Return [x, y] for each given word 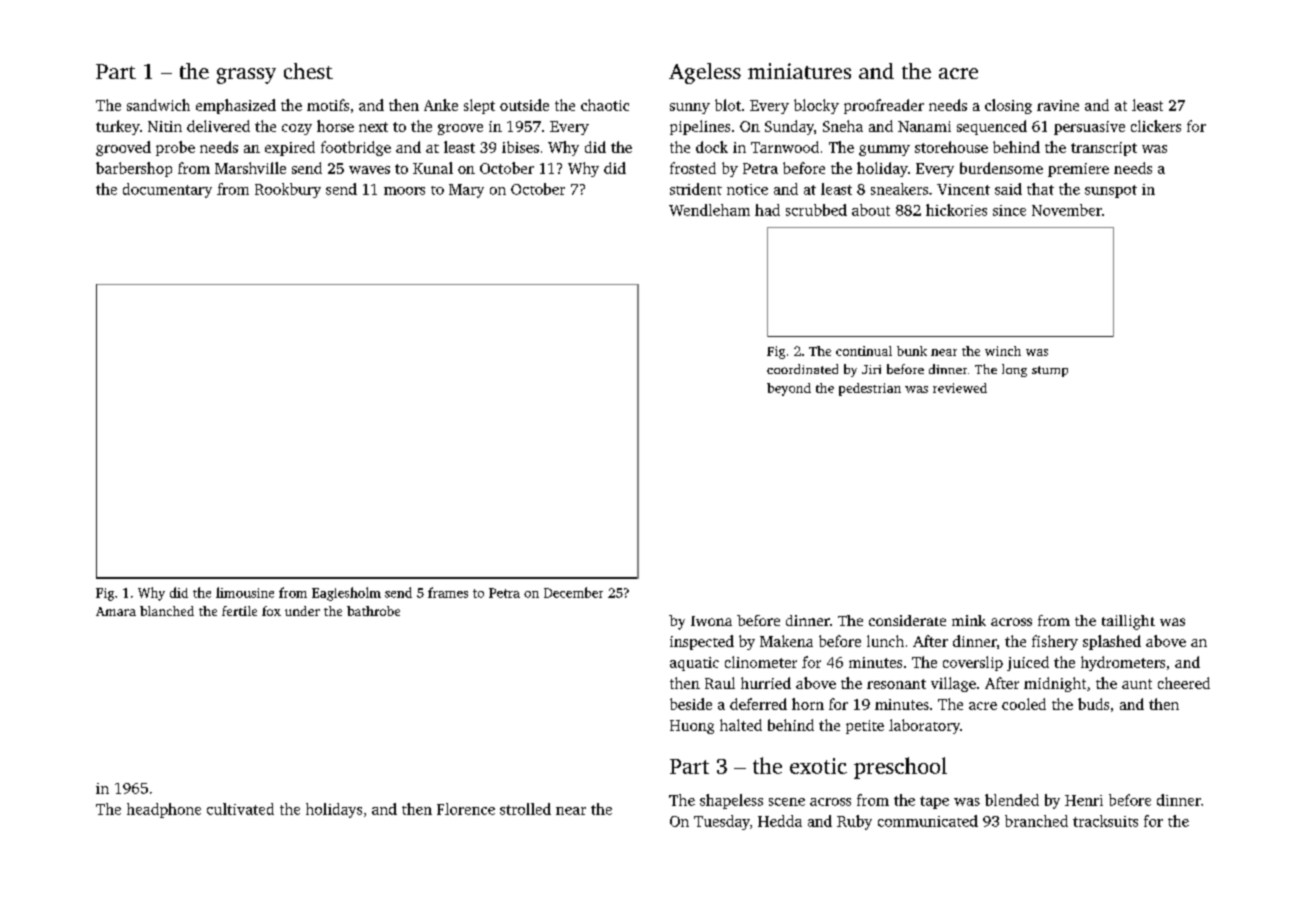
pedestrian [870, 389]
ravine [1058, 105]
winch [1003, 351]
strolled [525, 809]
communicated [928, 821]
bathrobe [373, 611]
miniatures [799, 71]
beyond [789, 389]
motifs [328, 105]
